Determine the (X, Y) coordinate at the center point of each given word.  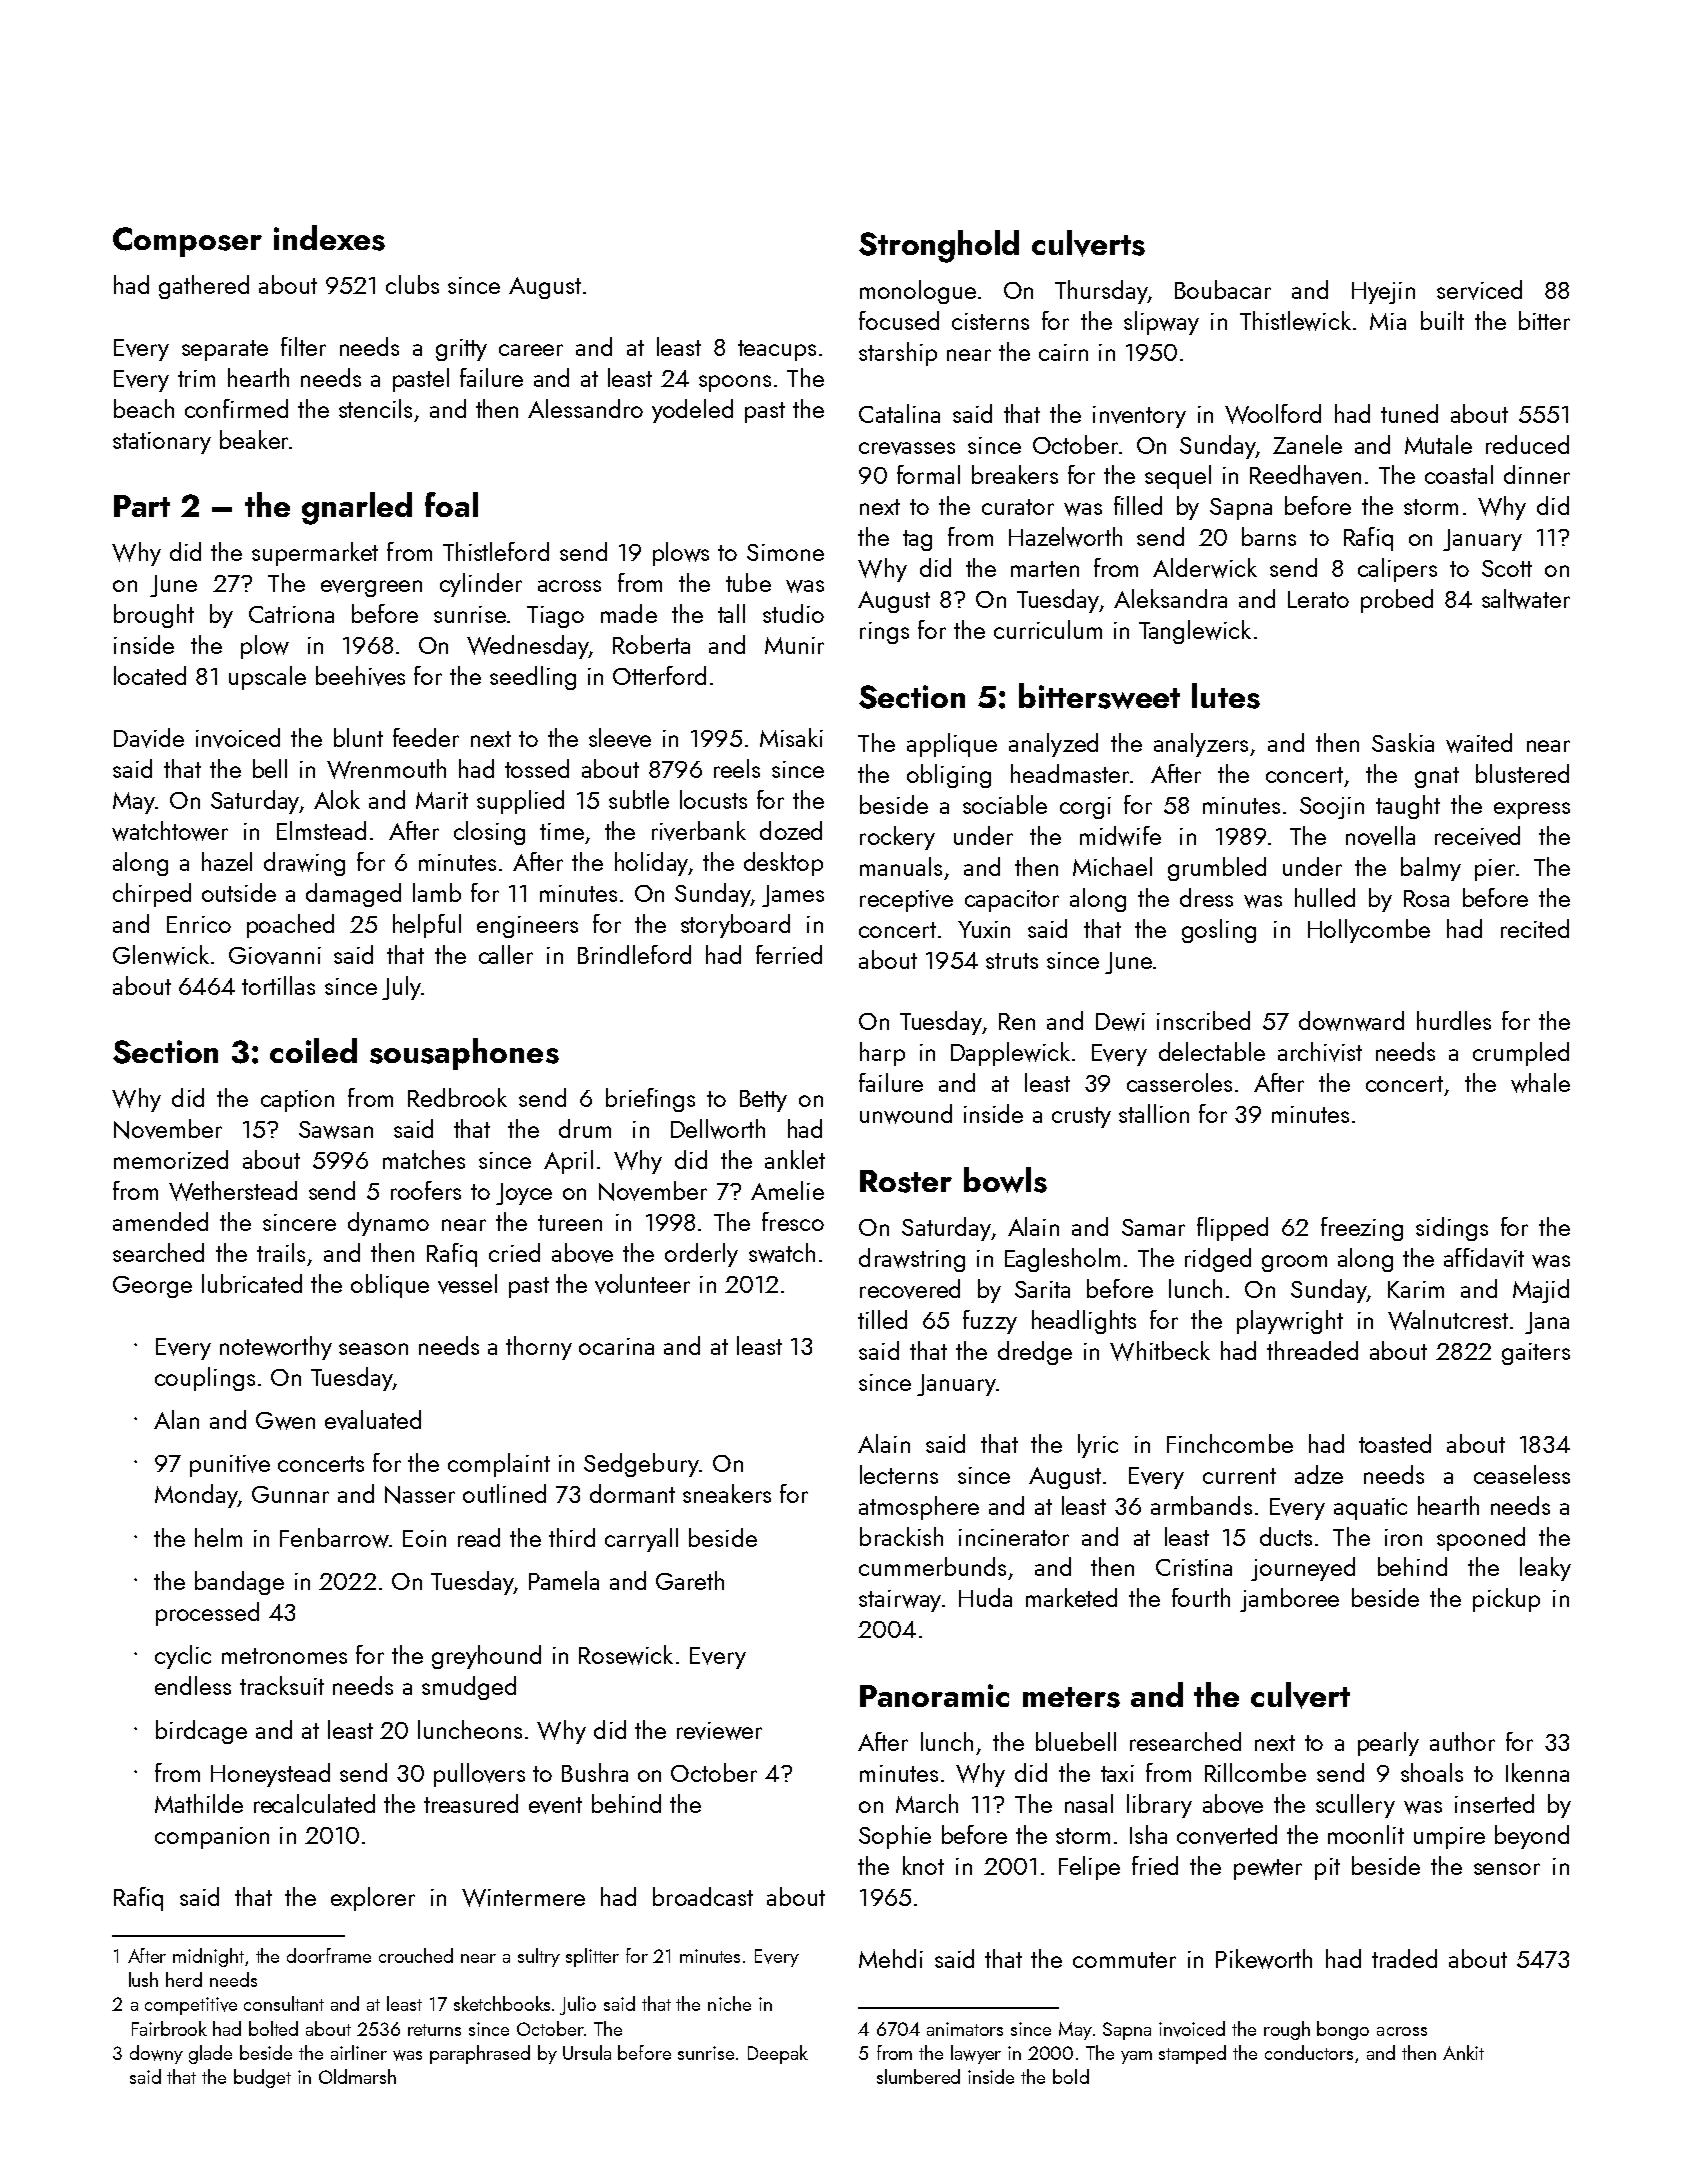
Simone (785, 552)
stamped (1192, 2054)
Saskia (1403, 742)
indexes (329, 238)
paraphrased (480, 2054)
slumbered (918, 2076)
